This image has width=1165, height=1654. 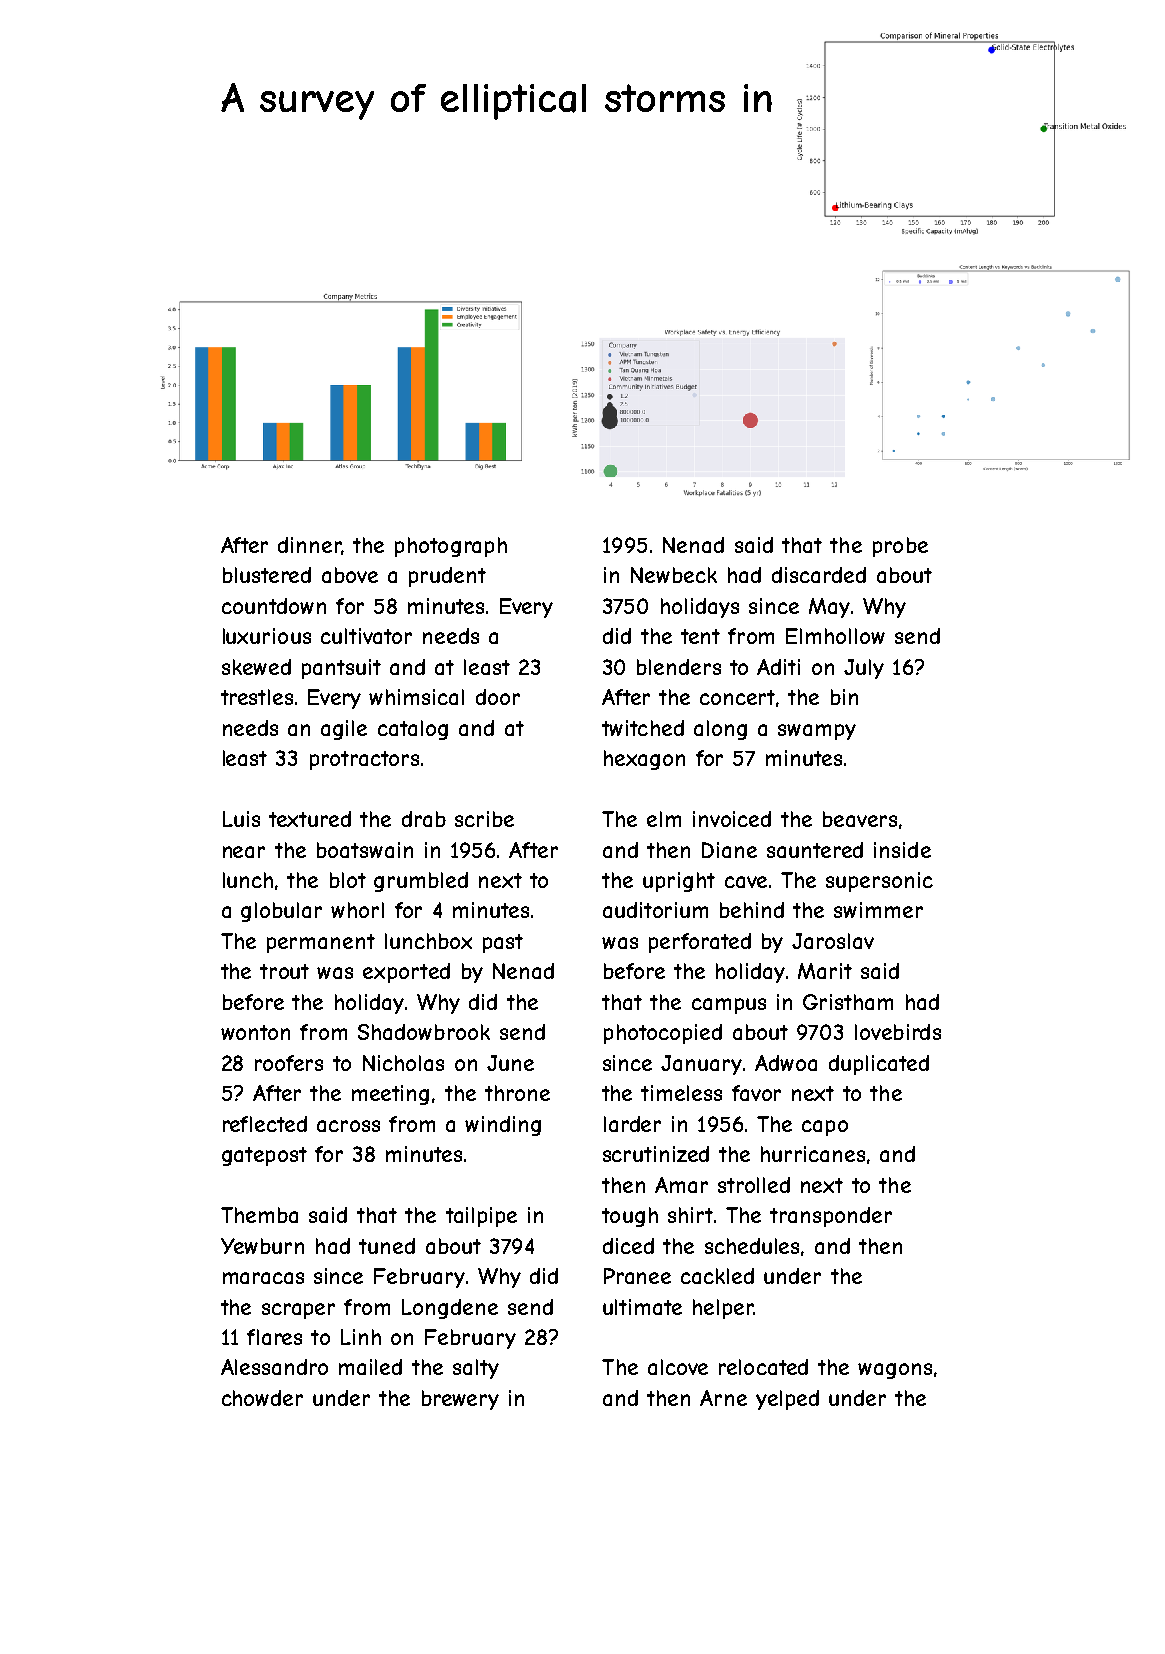 What do you see at coordinates (678, 1367) in the image?
I see `alcove` at bounding box center [678, 1367].
